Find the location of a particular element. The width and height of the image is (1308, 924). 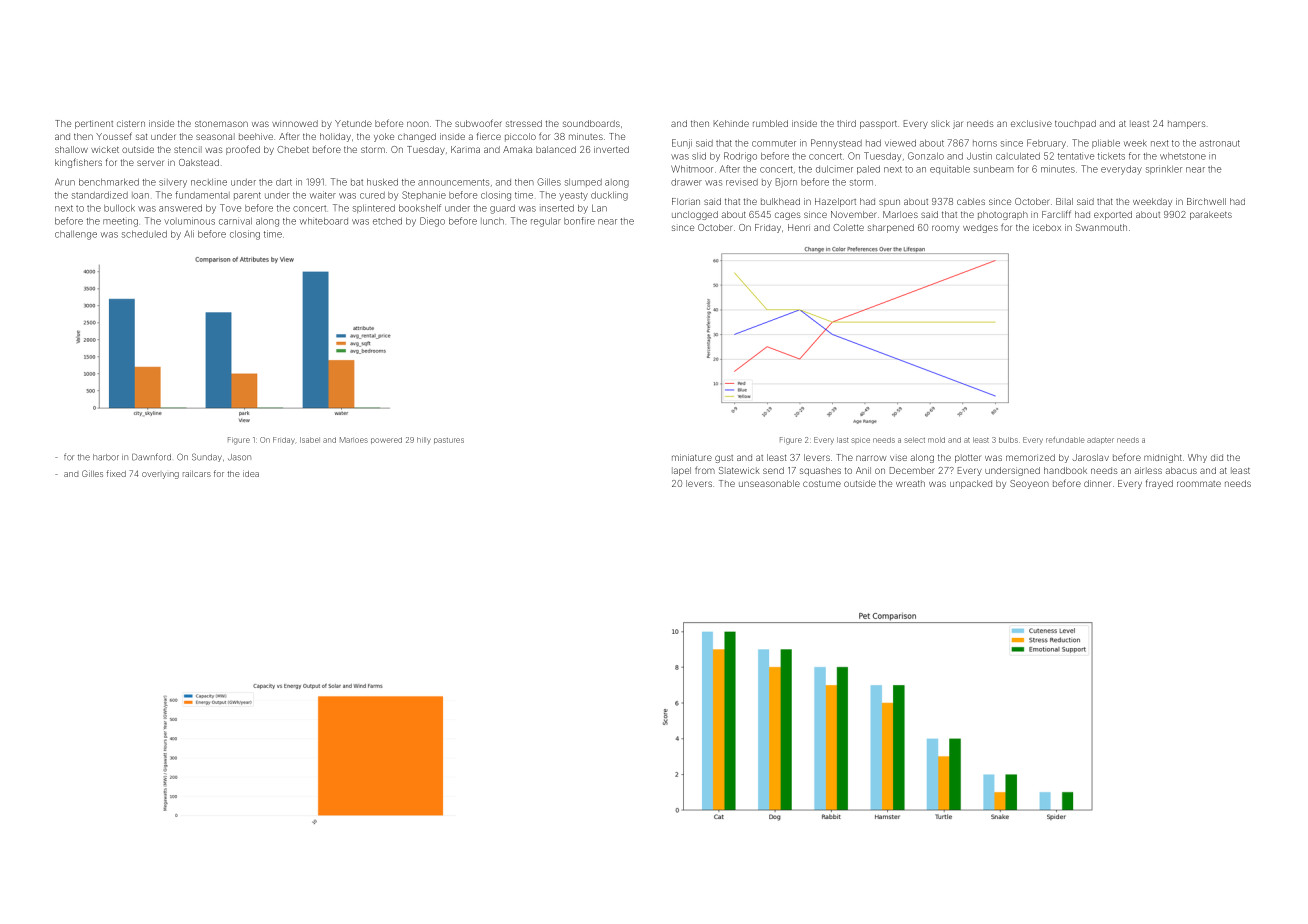

adapter is located at coordinates (1100, 441).
